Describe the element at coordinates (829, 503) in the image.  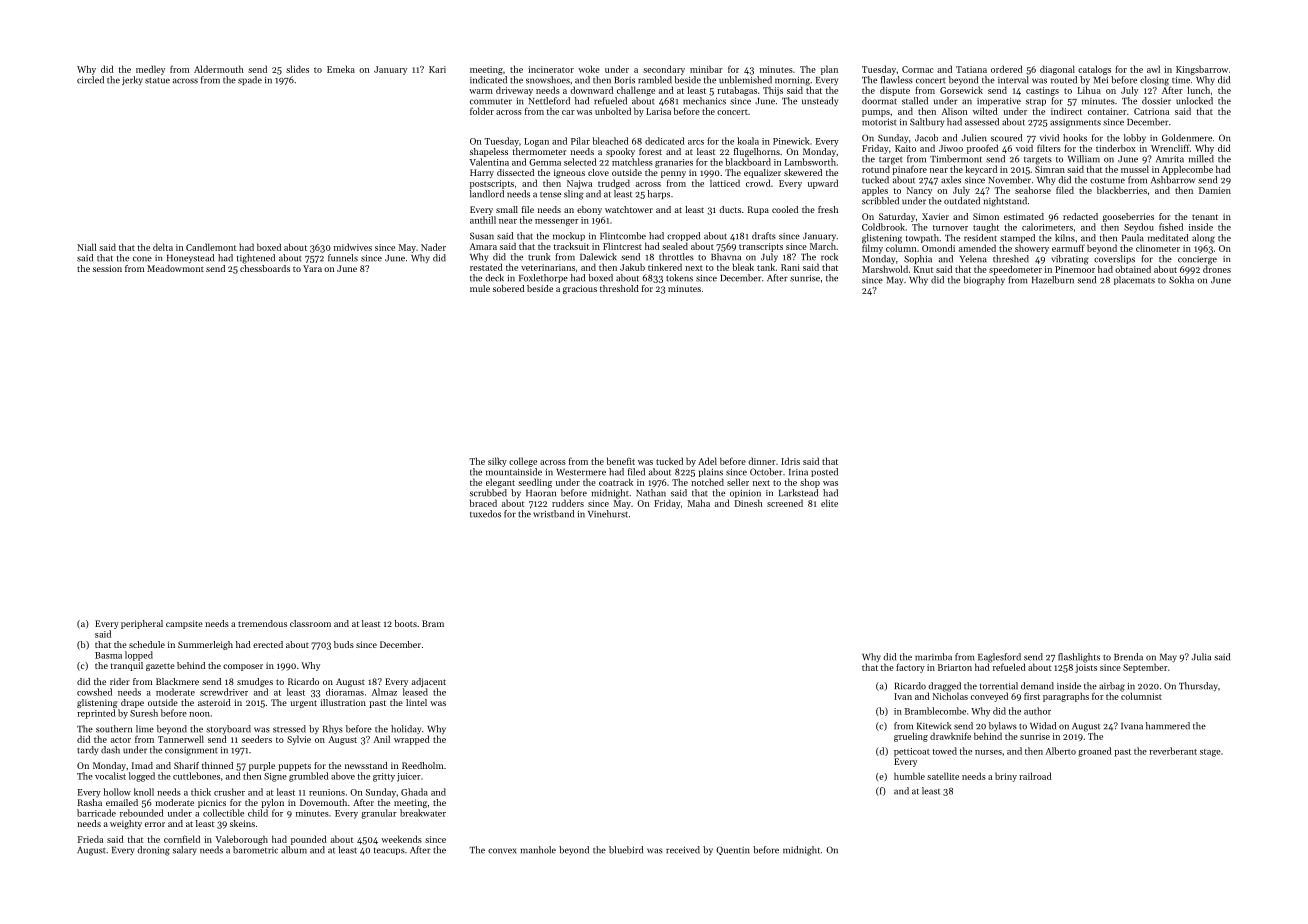
I see `elite` at that location.
